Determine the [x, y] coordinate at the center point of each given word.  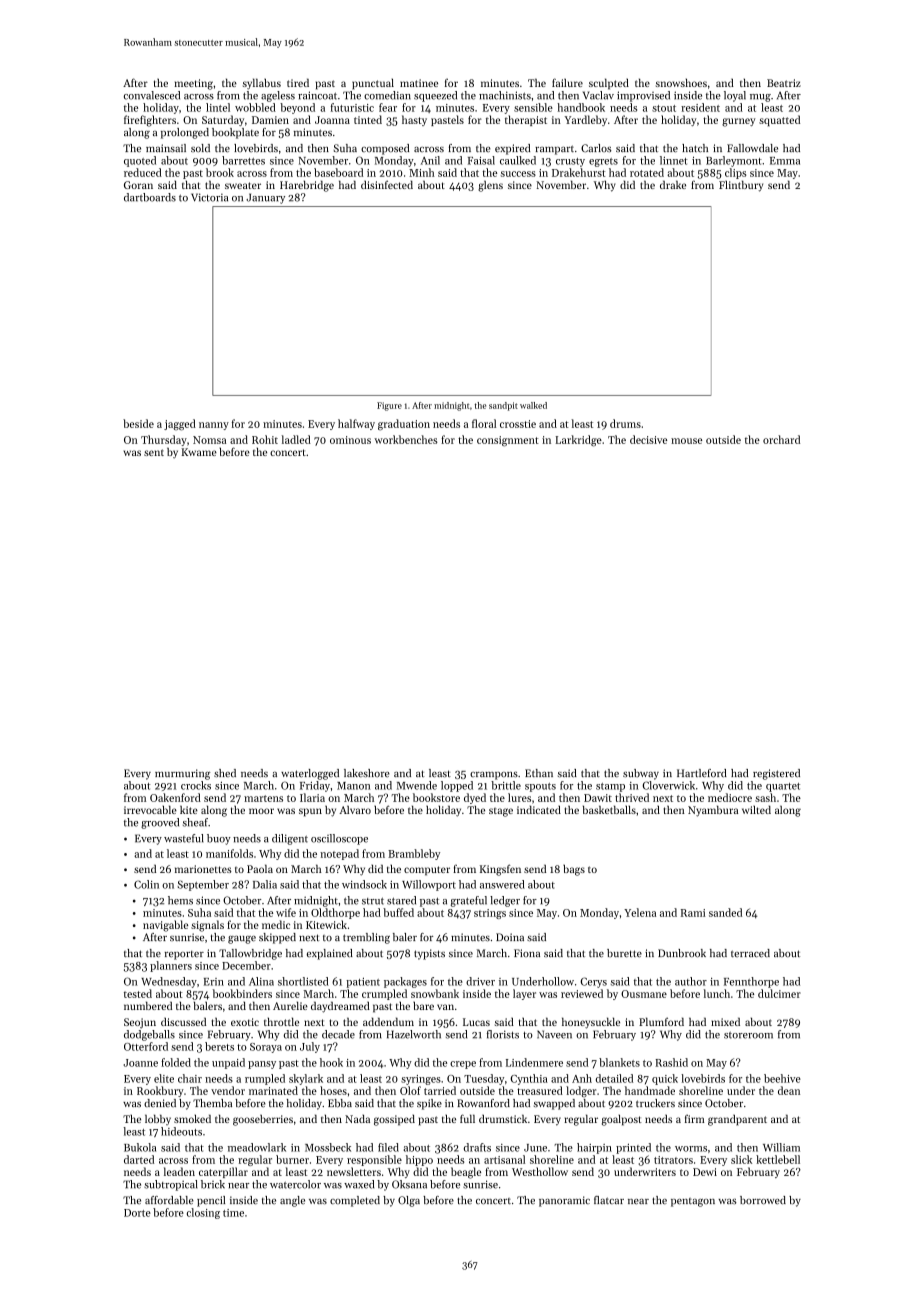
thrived [632, 797]
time [233, 1213]
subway [641, 774]
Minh [422, 172]
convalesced [152, 95]
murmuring [182, 774]
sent [154, 452]
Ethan [539, 773]
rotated [647, 172]
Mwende [417, 785]
